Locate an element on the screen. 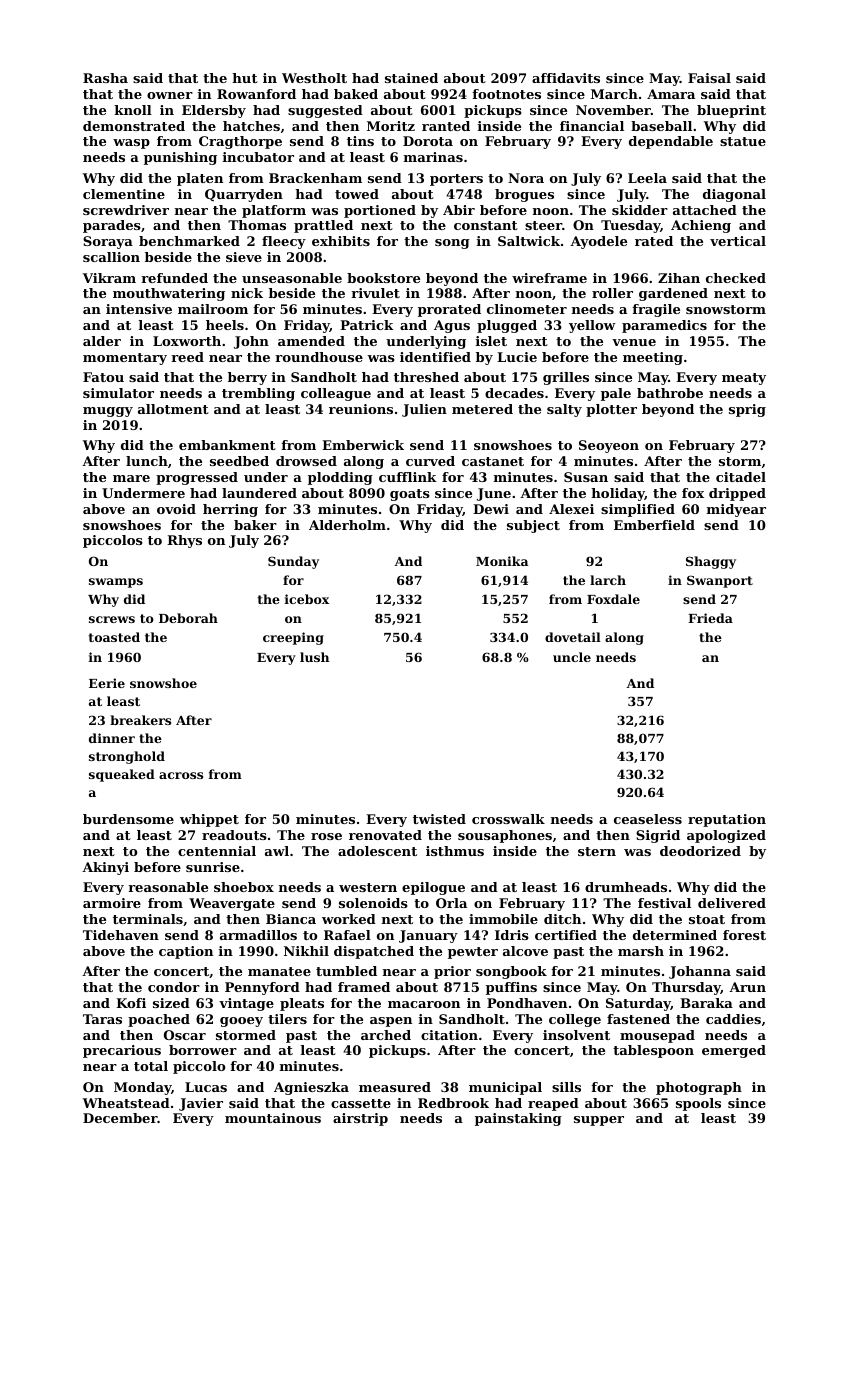 This screenshot has width=849, height=1400. painstaking is located at coordinates (518, 1119).
